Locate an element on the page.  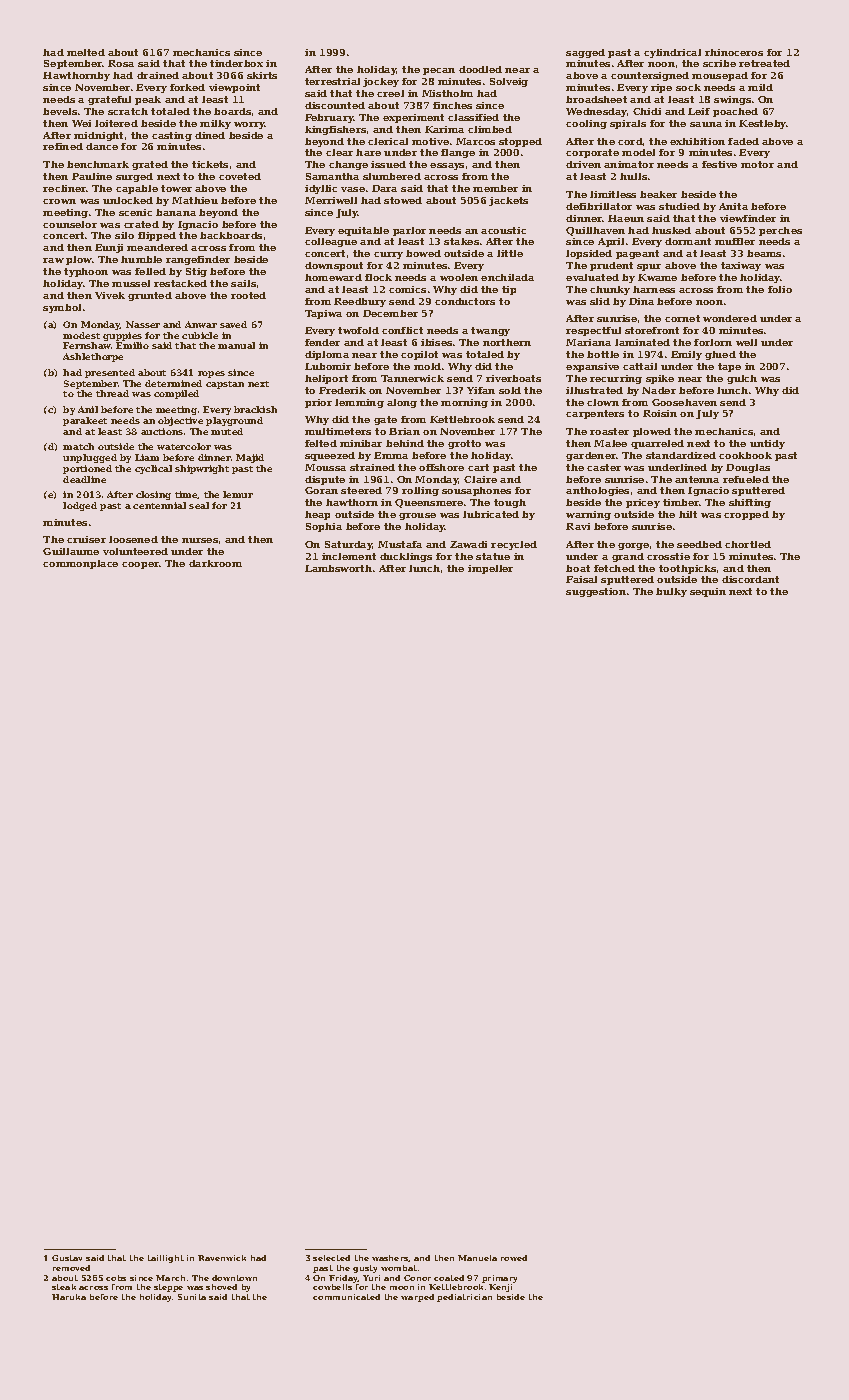
tinderbox is located at coordinates (236, 63).
